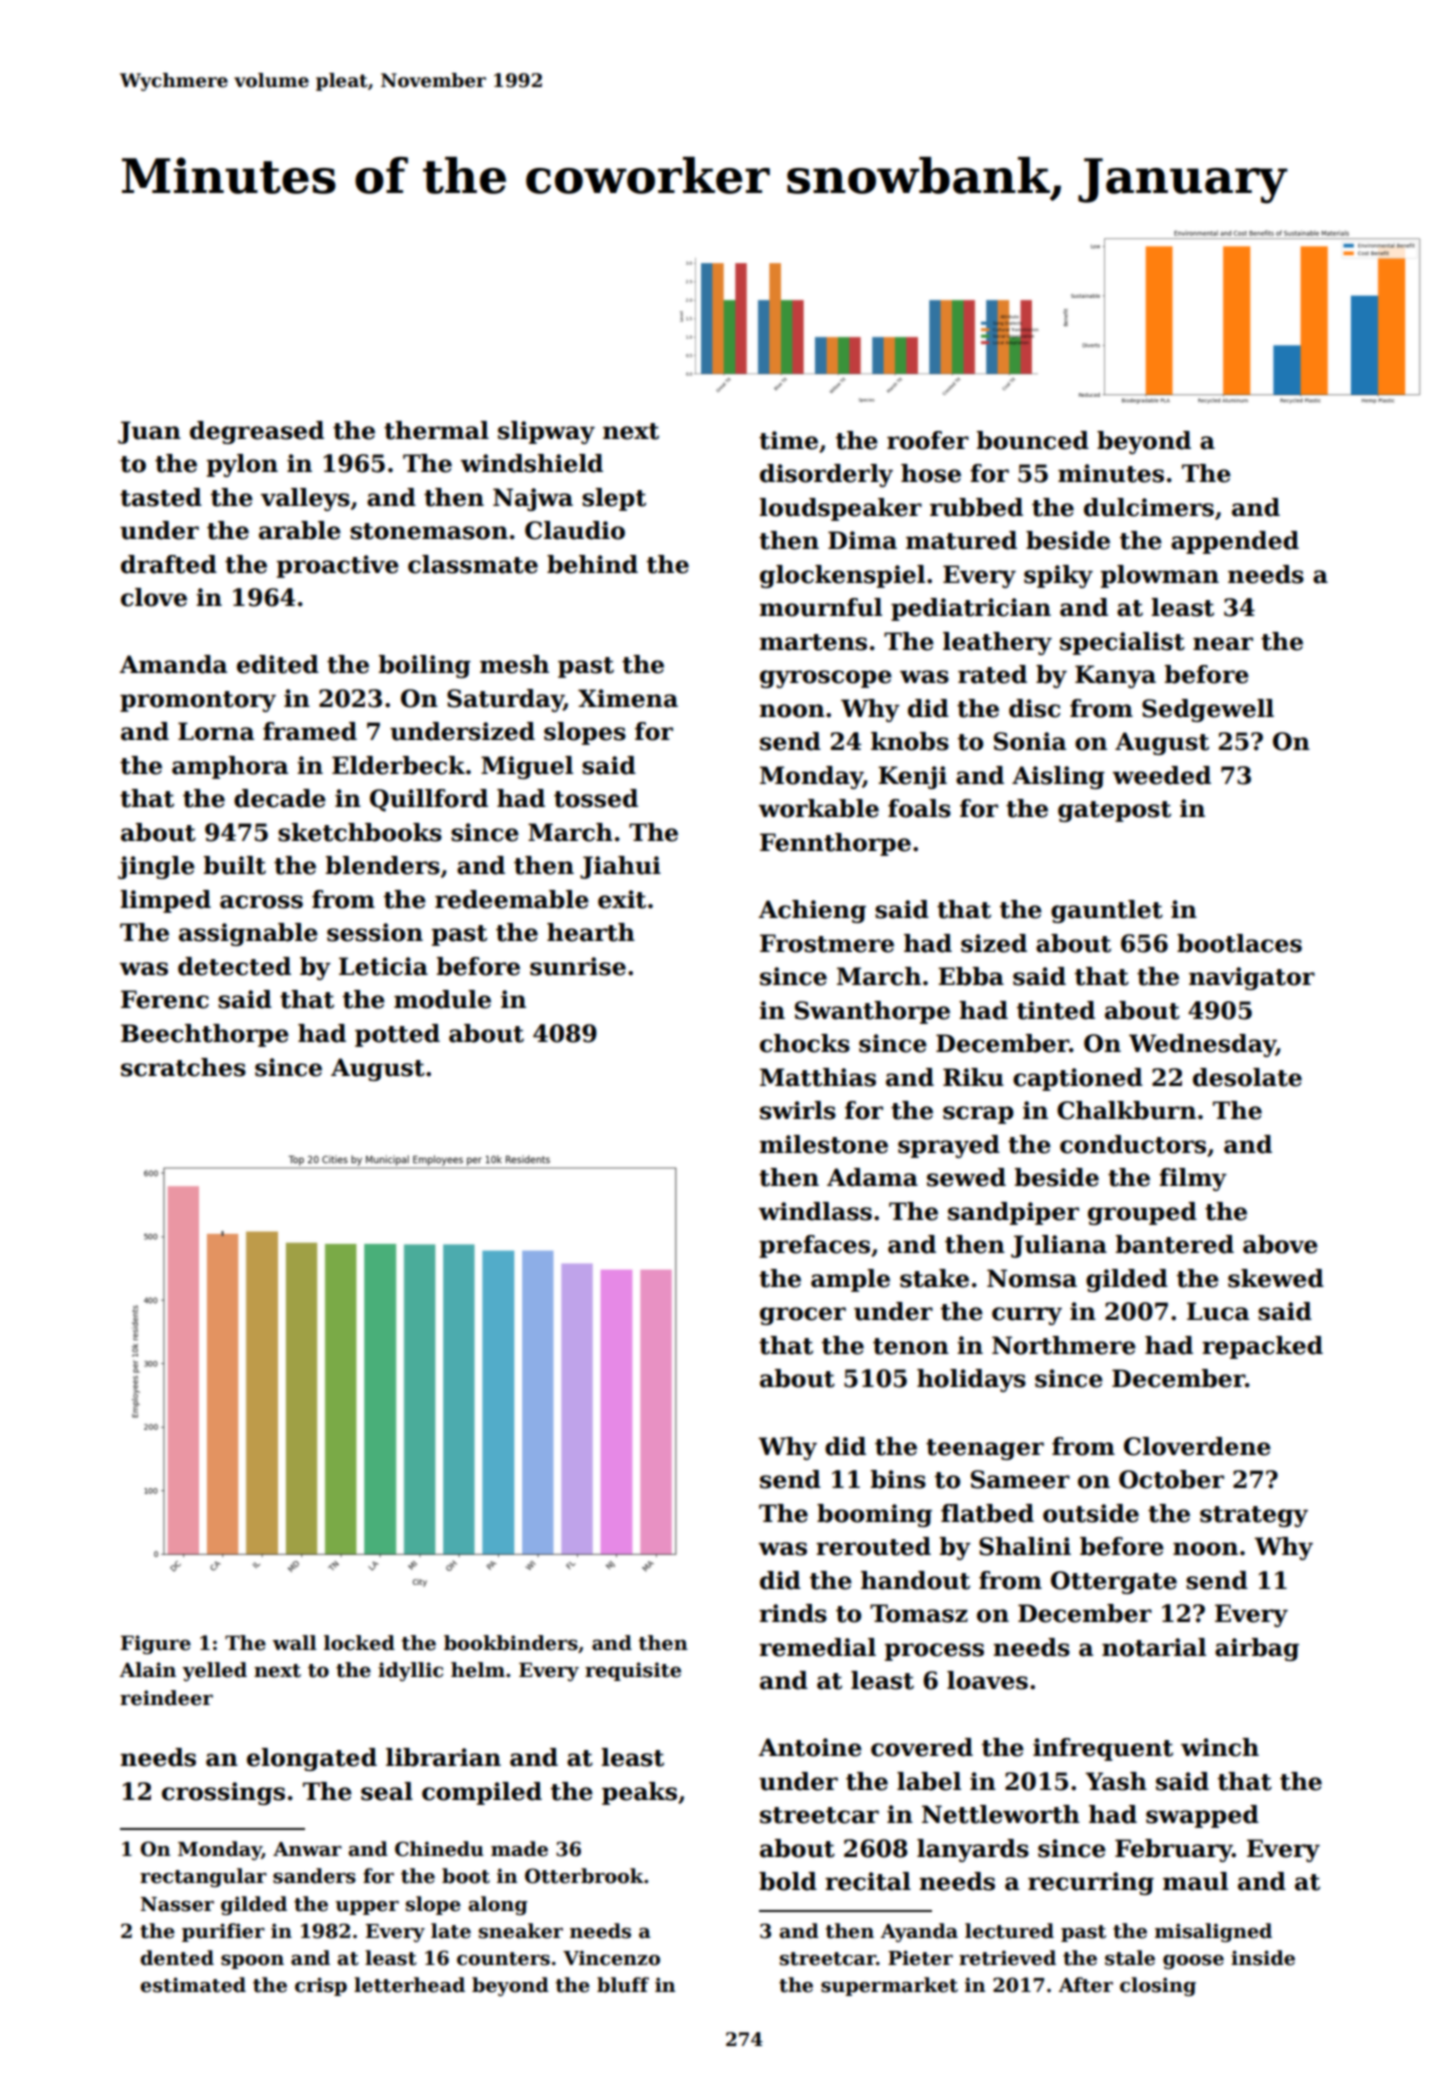 The image size is (1450, 2100). I want to click on closing, so click(1158, 1986).
